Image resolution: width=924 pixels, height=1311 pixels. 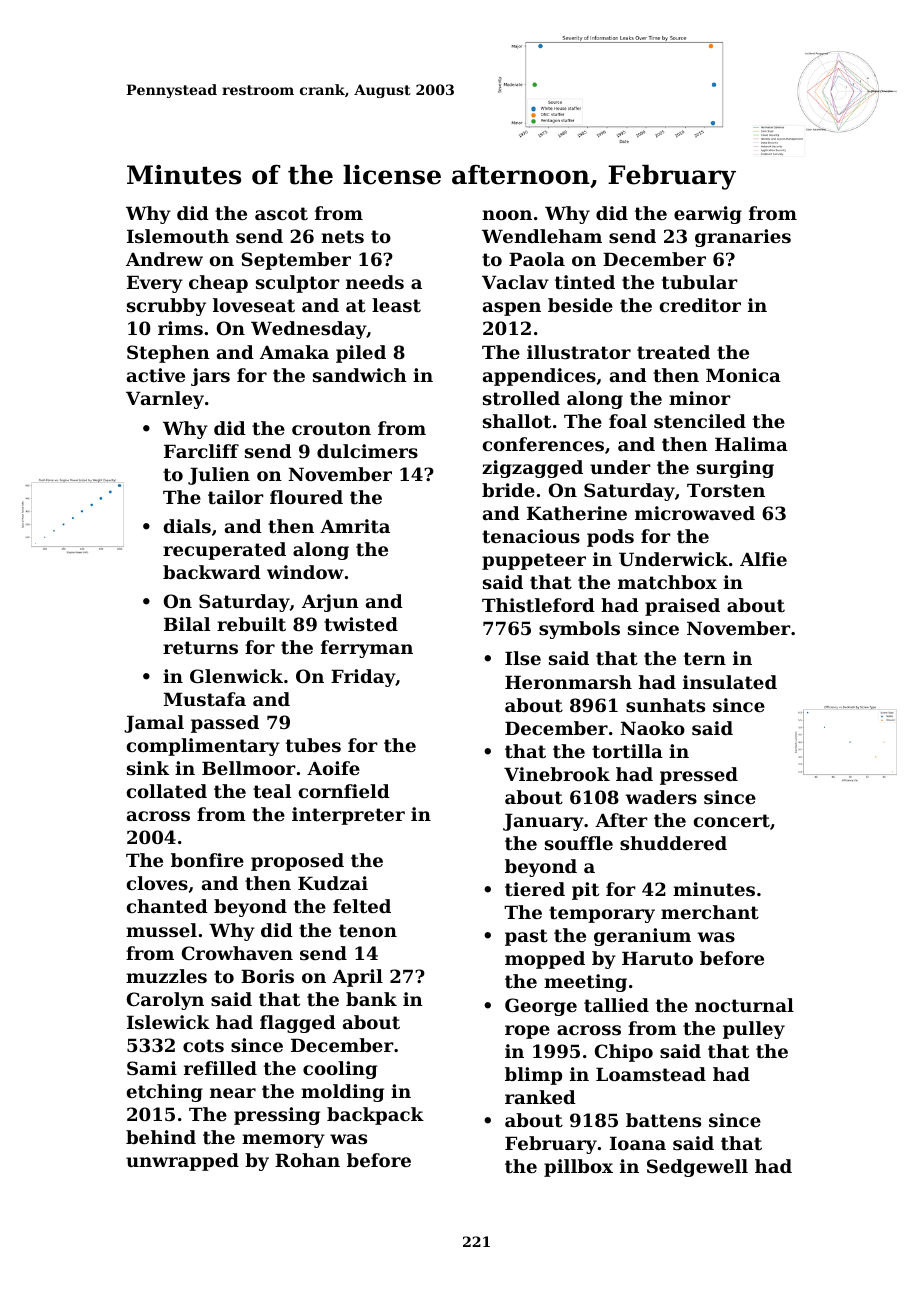 What do you see at coordinates (305, 572) in the screenshot?
I see `window` at bounding box center [305, 572].
